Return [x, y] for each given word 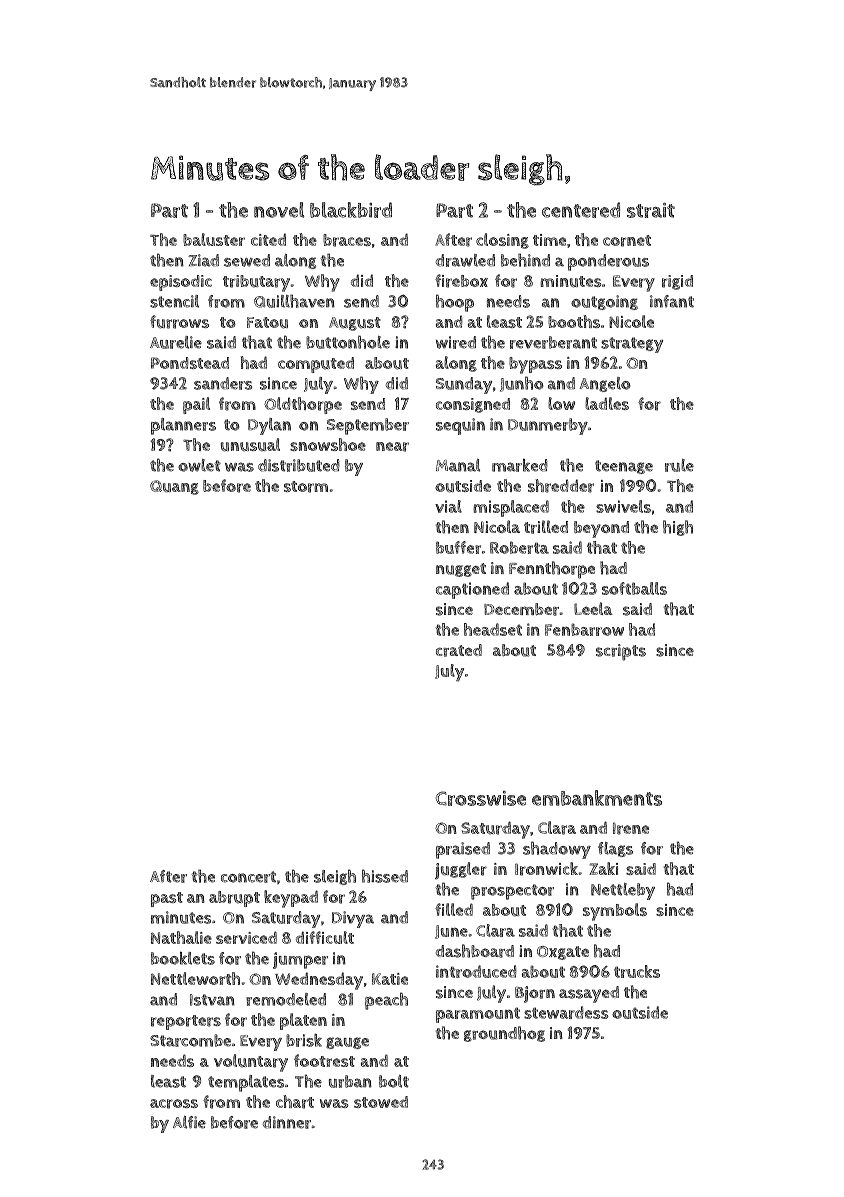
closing [502, 241]
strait [651, 210]
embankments [597, 798]
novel [279, 210]
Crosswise [481, 798]
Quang [174, 487]
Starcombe [190, 1040]
